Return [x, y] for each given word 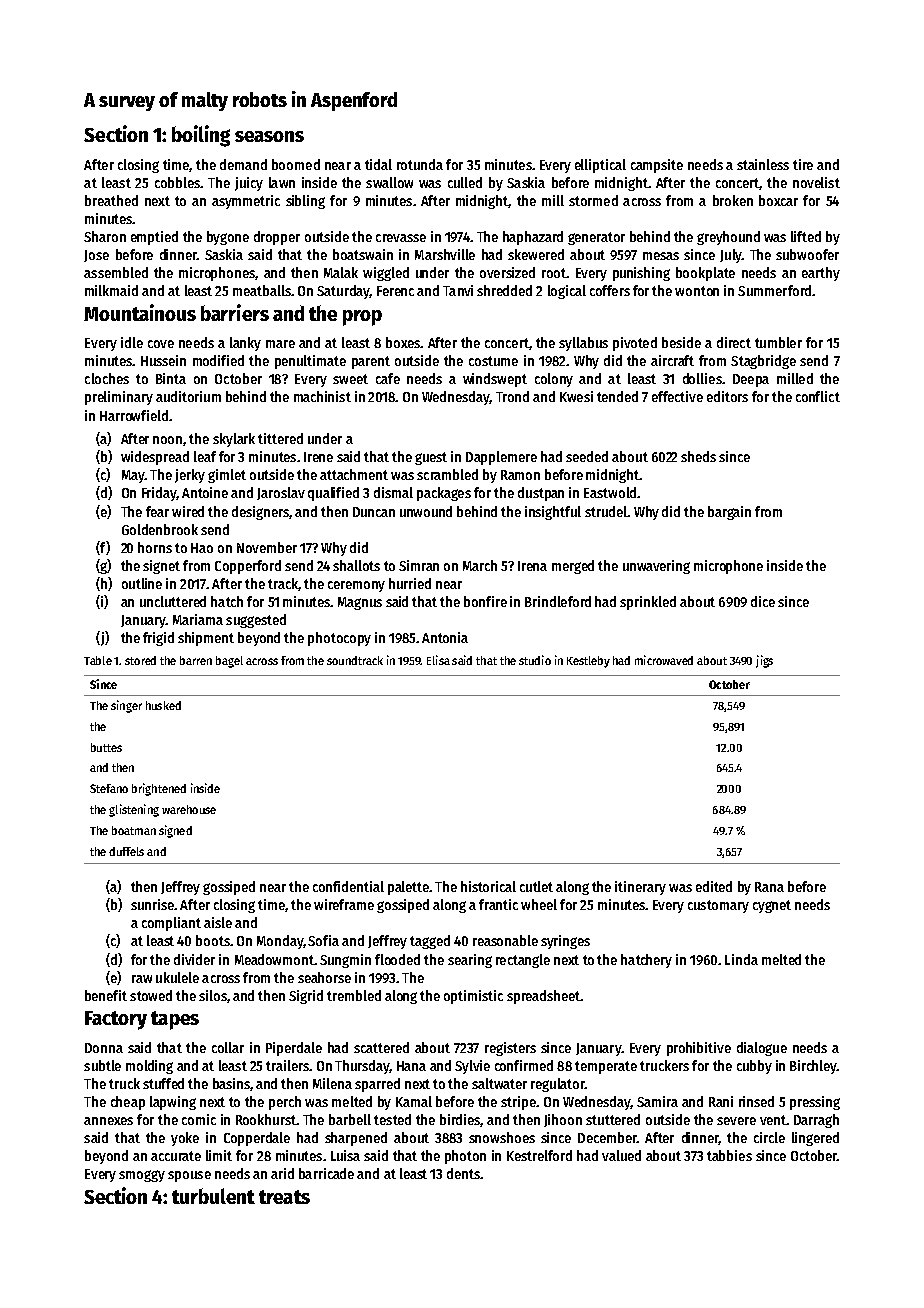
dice [763, 601]
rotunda [420, 164]
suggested [256, 621]
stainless [763, 164]
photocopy [339, 639]
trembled [354, 995]
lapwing [173, 1103]
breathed [111, 200]
